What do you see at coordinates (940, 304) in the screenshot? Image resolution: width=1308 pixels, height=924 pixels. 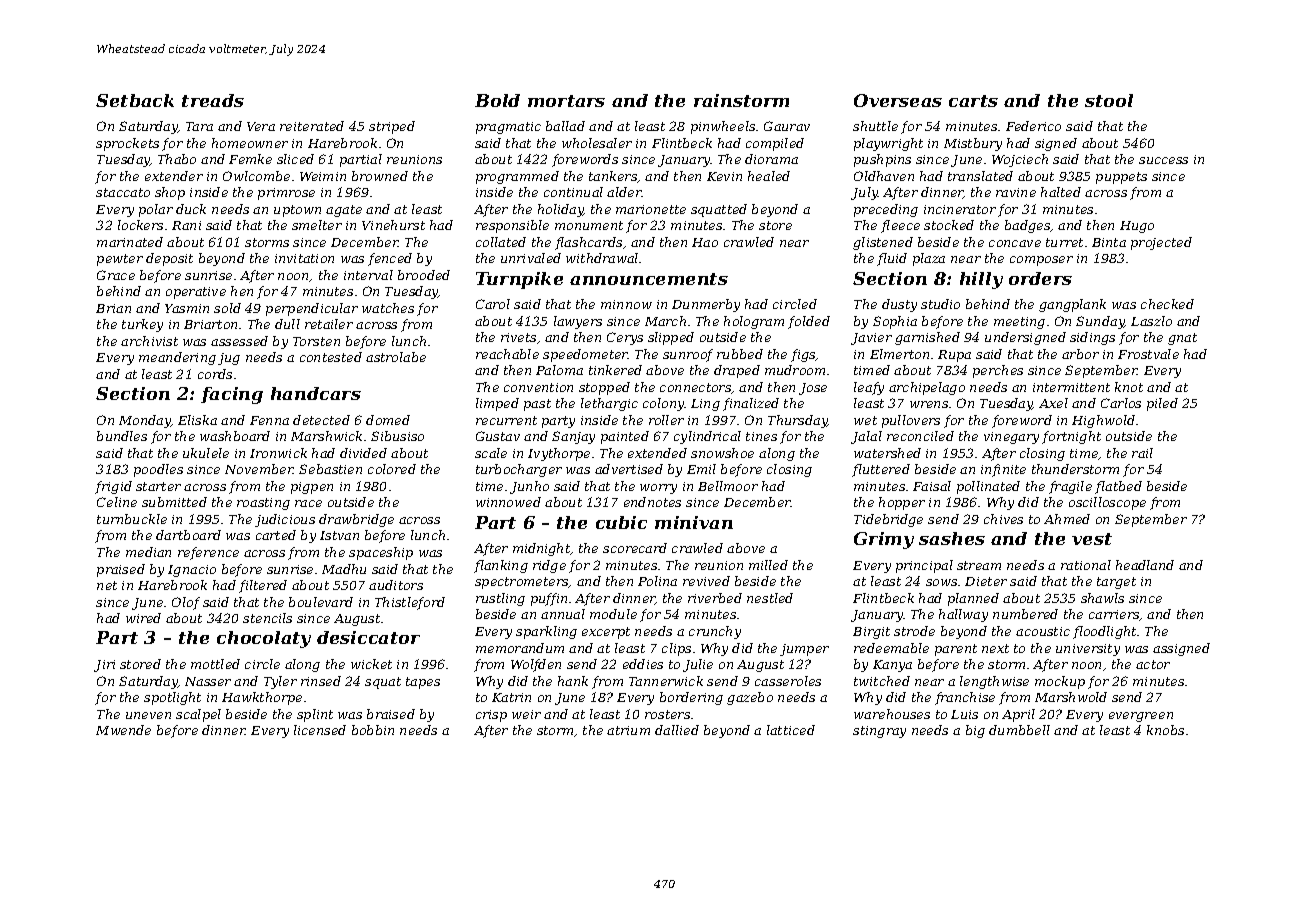 I see `studio` at bounding box center [940, 304].
